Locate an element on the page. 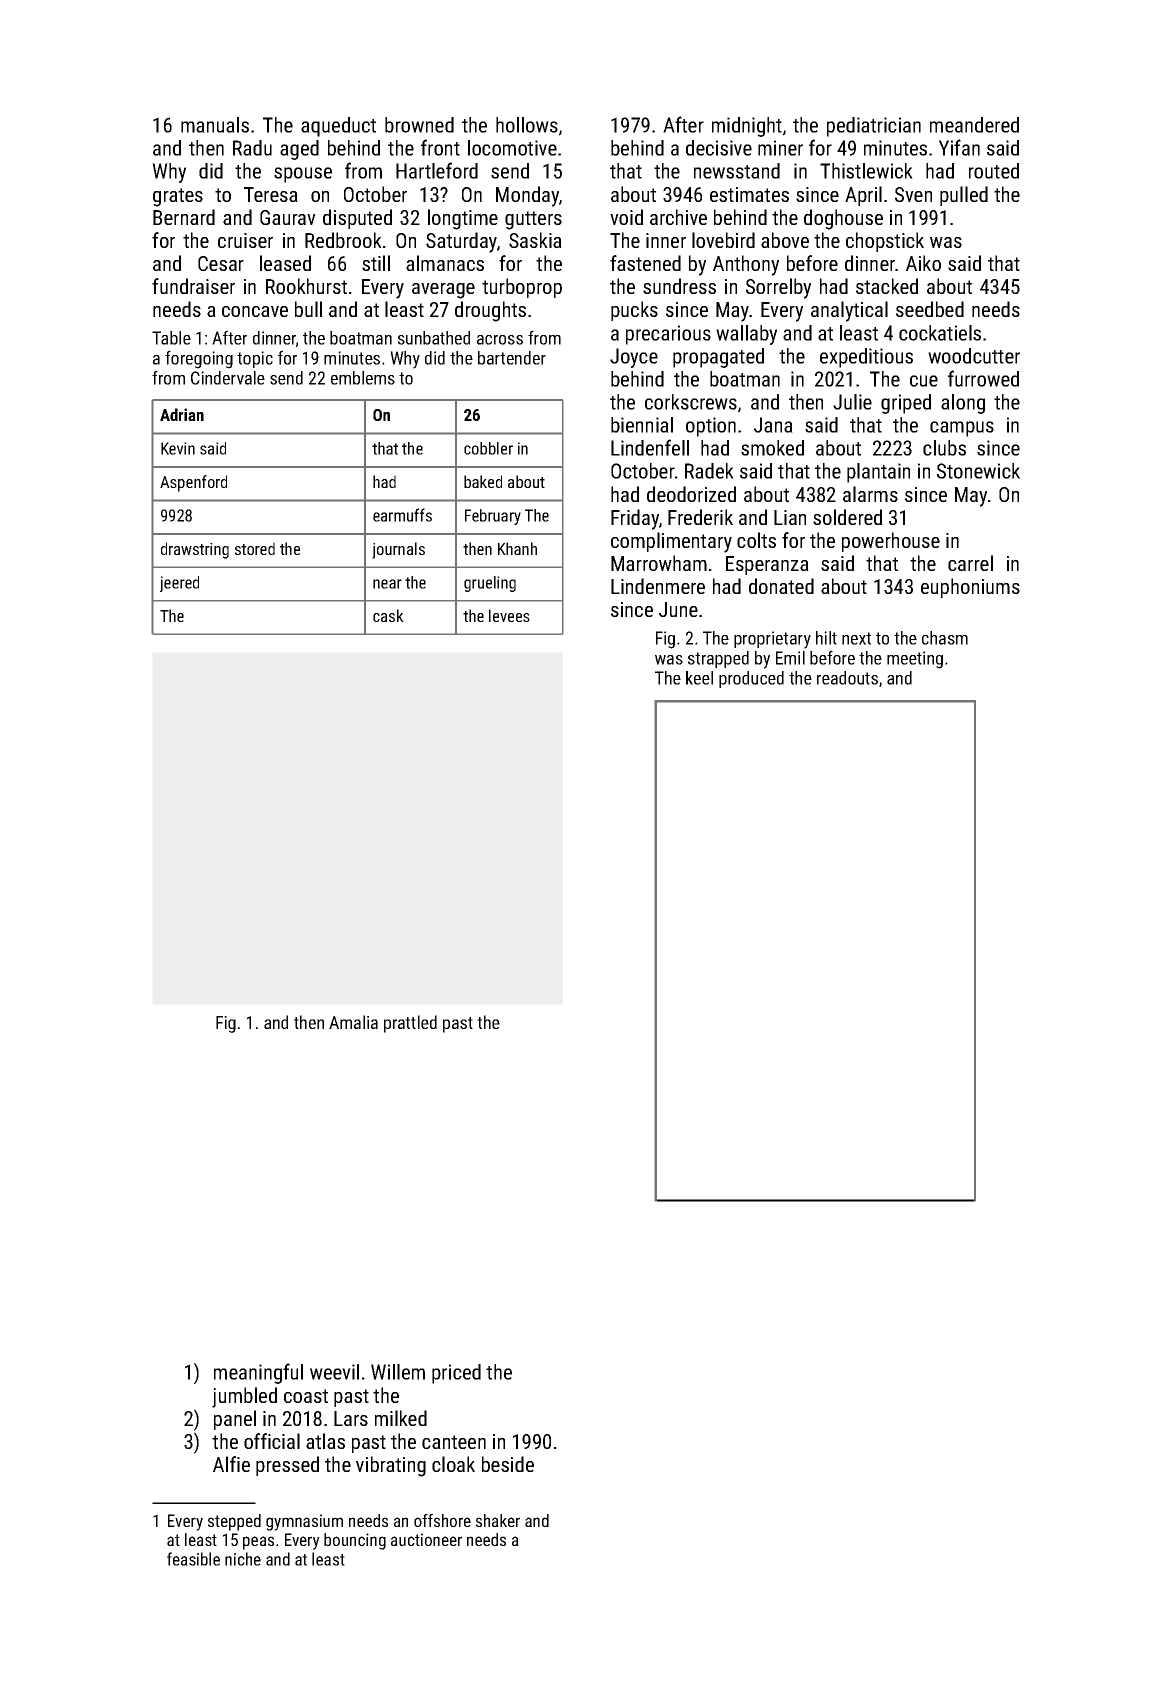 The image size is (1173, 1699). Amalia is located at coordinates (353, 1022).
